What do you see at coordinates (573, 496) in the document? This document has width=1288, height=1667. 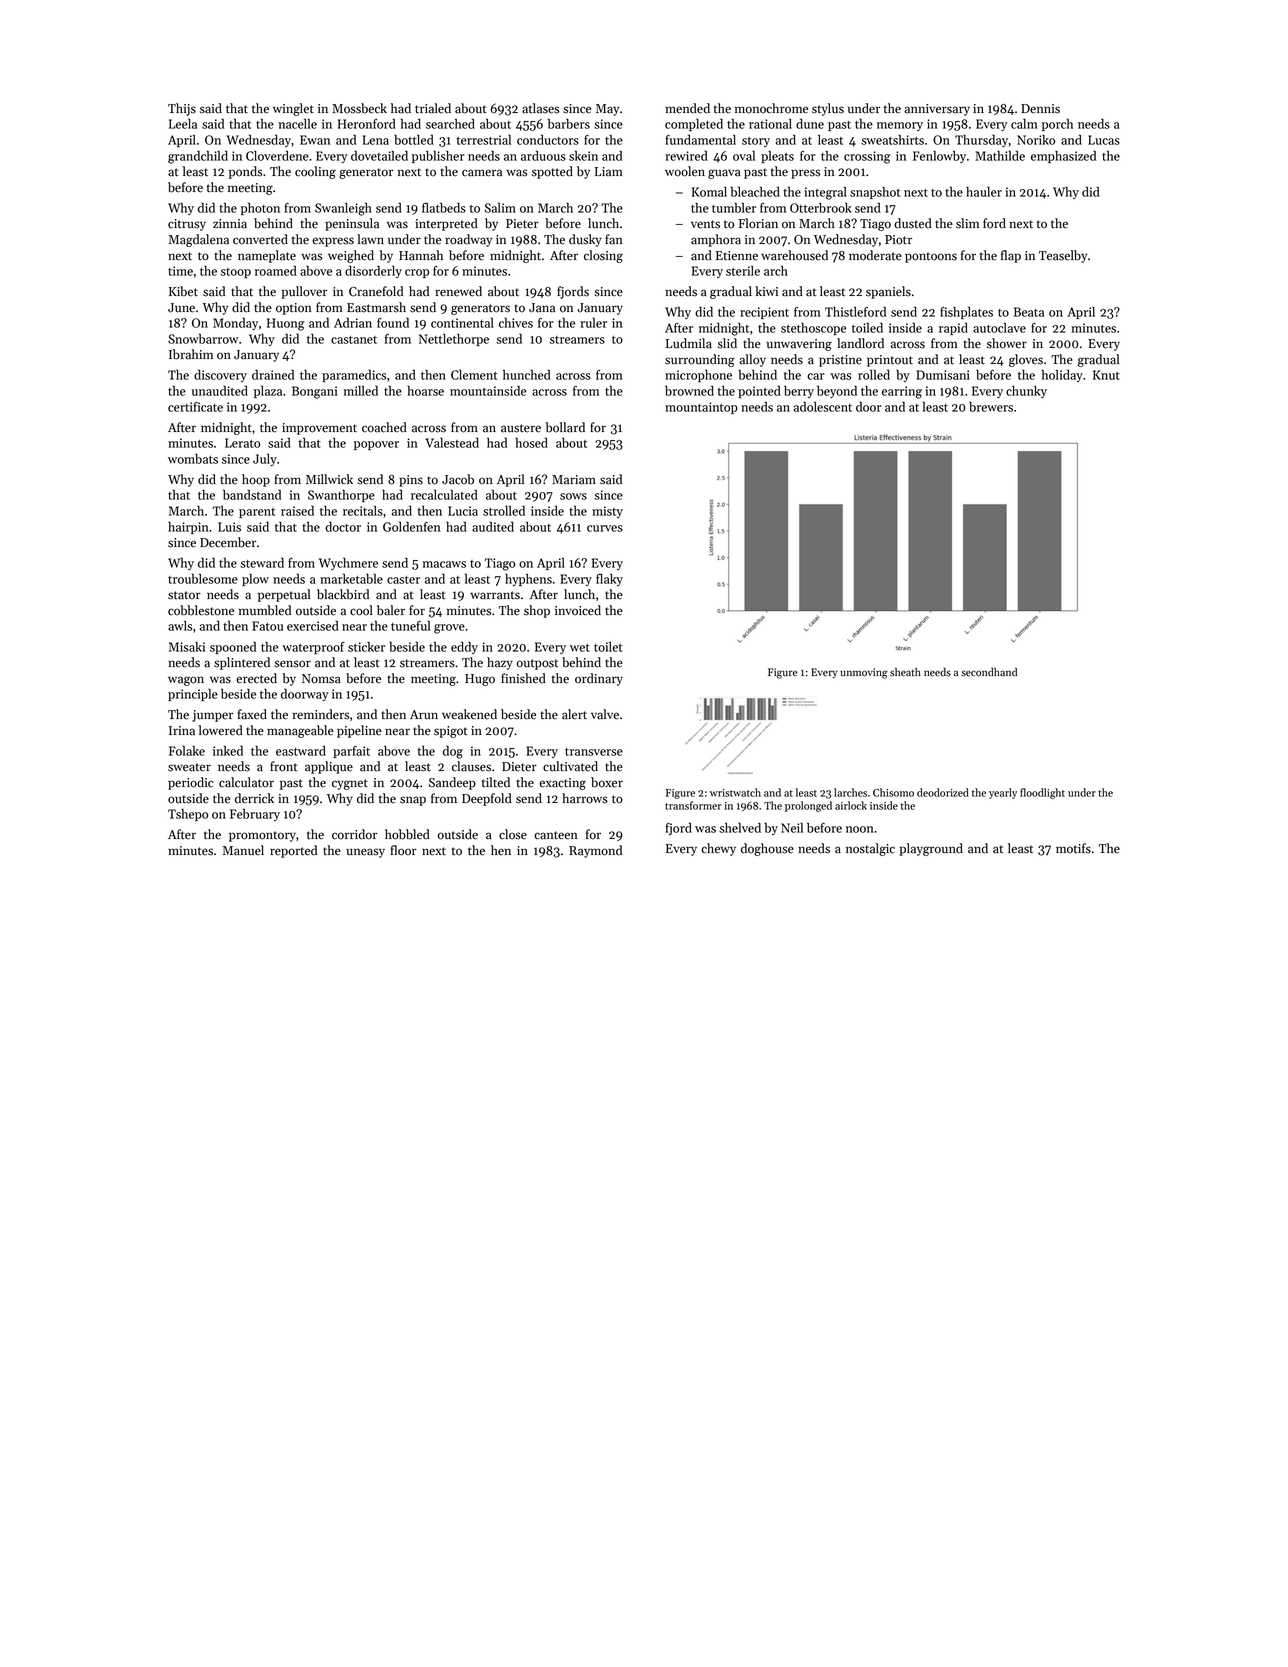 I see `sows` at bounding box center [573, 496].
